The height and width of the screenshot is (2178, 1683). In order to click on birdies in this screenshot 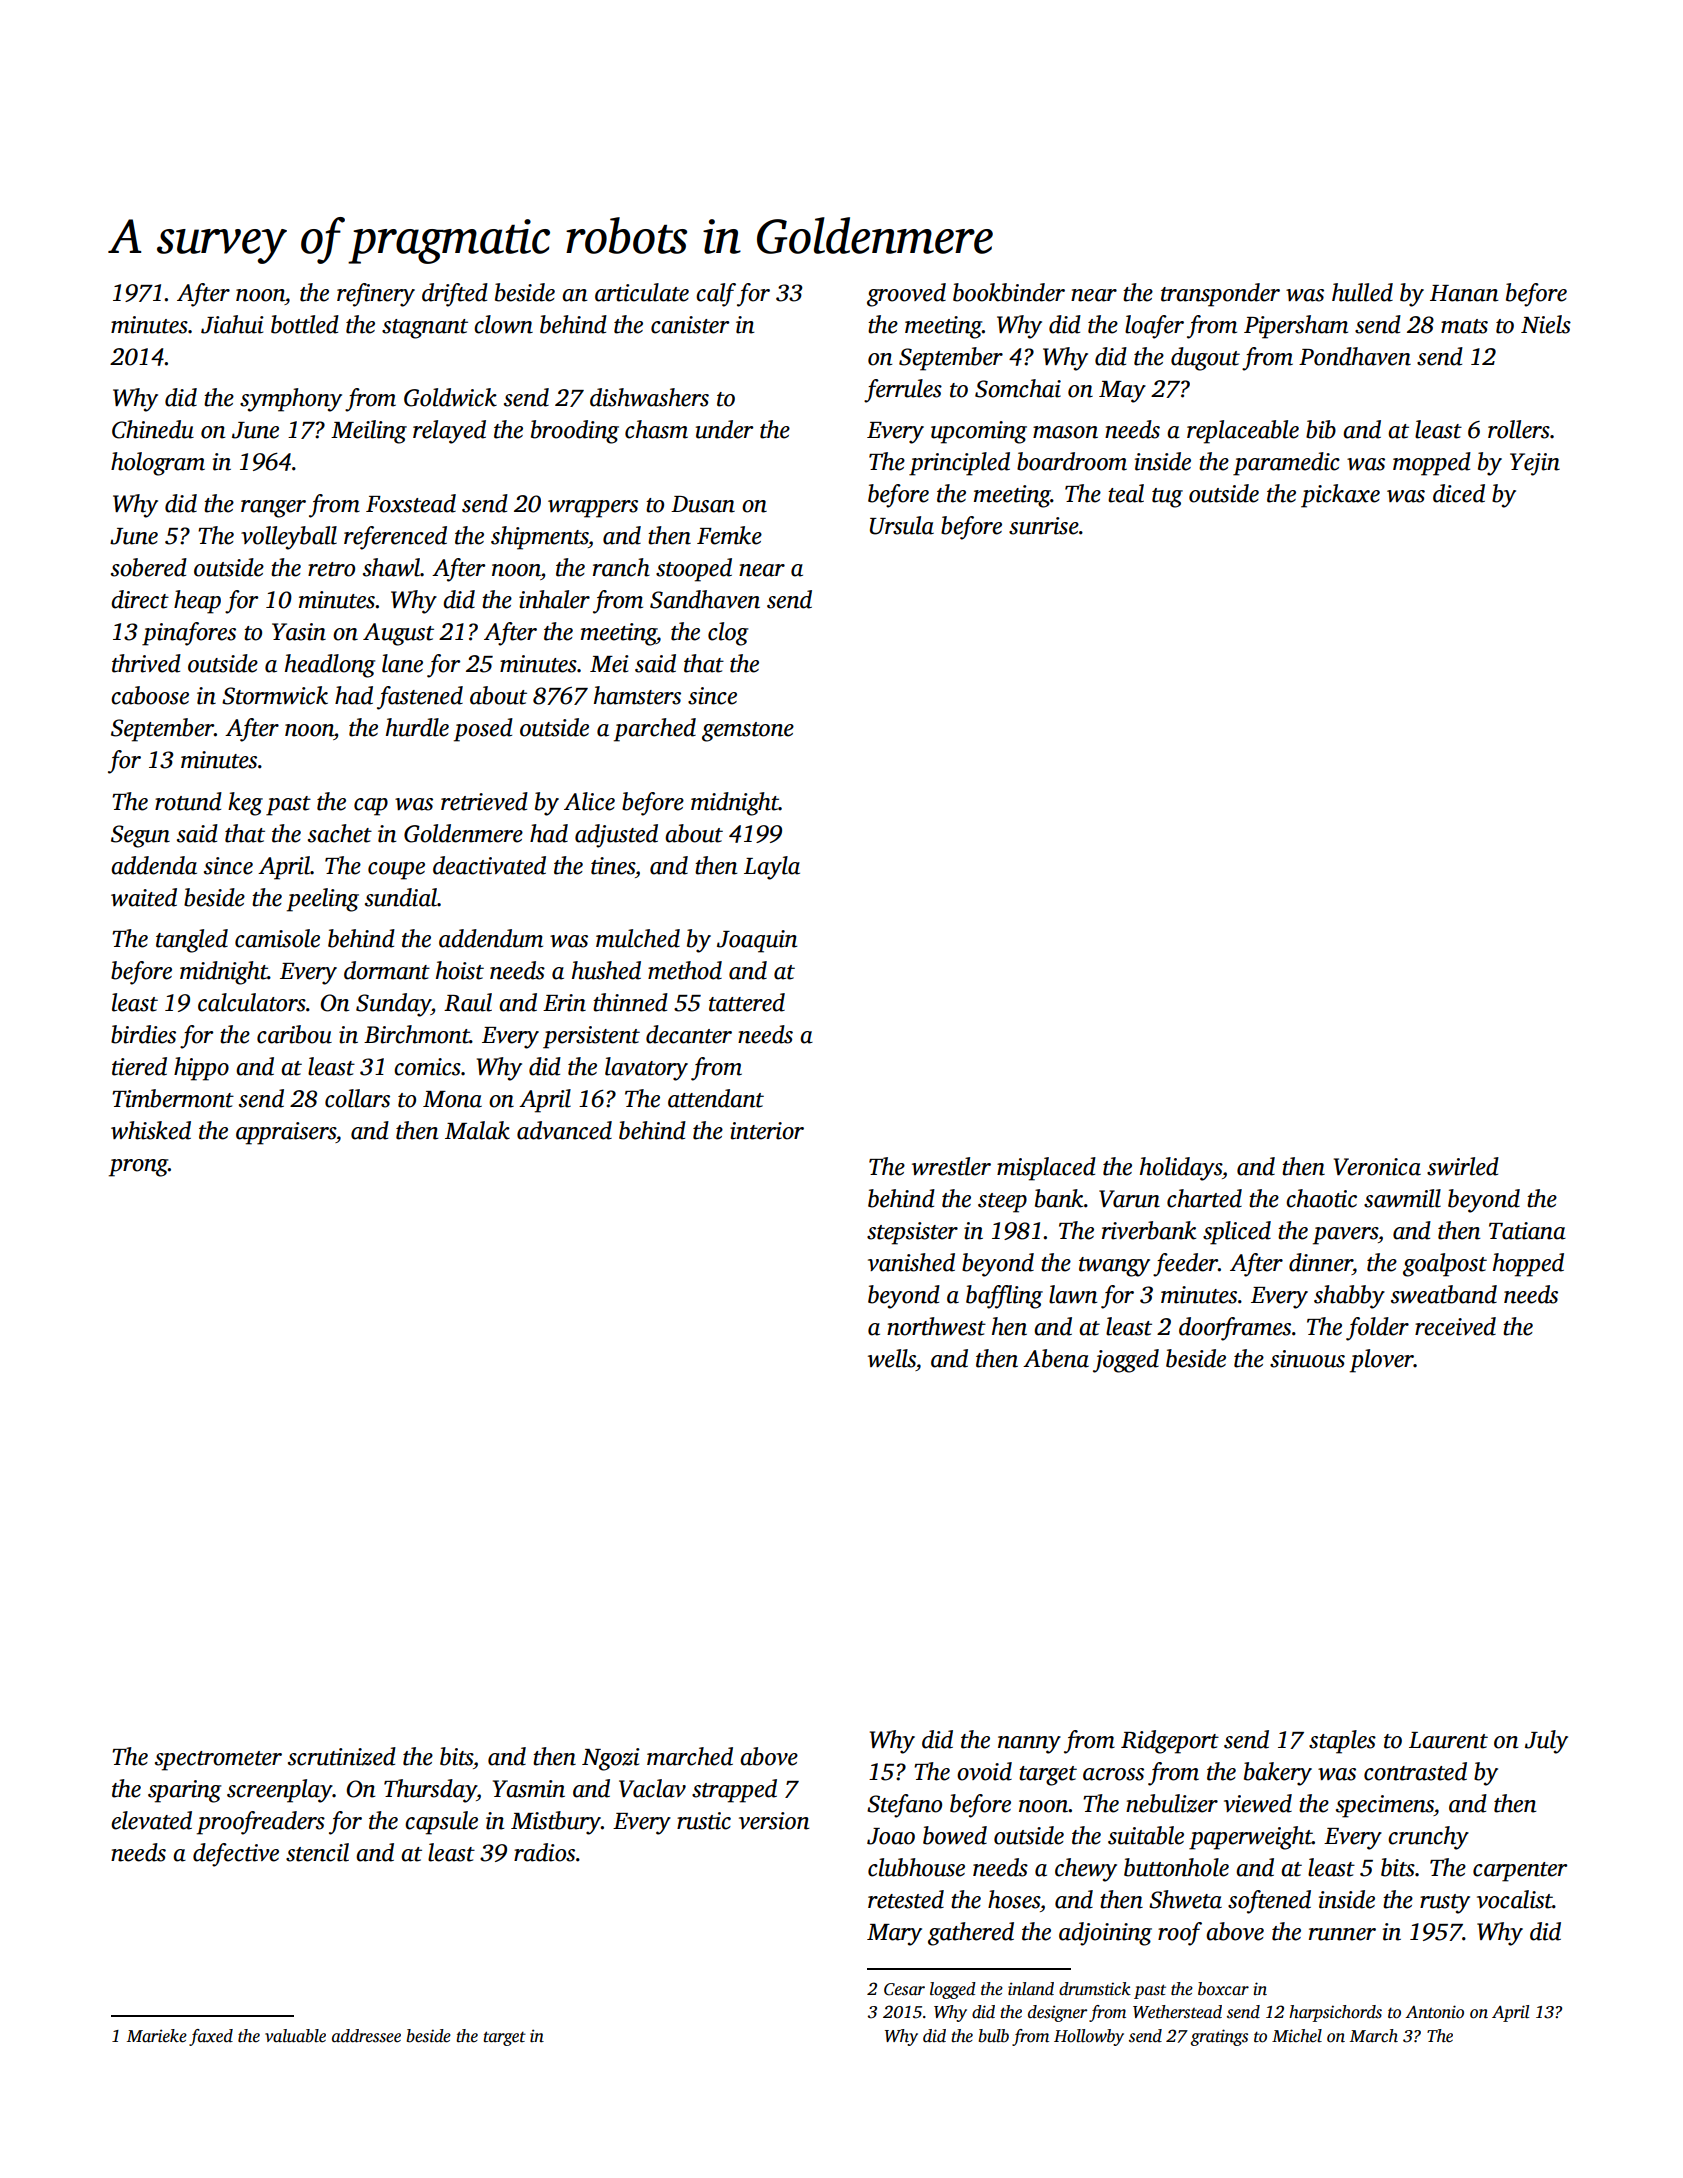, I will do `click(143, 1034)`.
